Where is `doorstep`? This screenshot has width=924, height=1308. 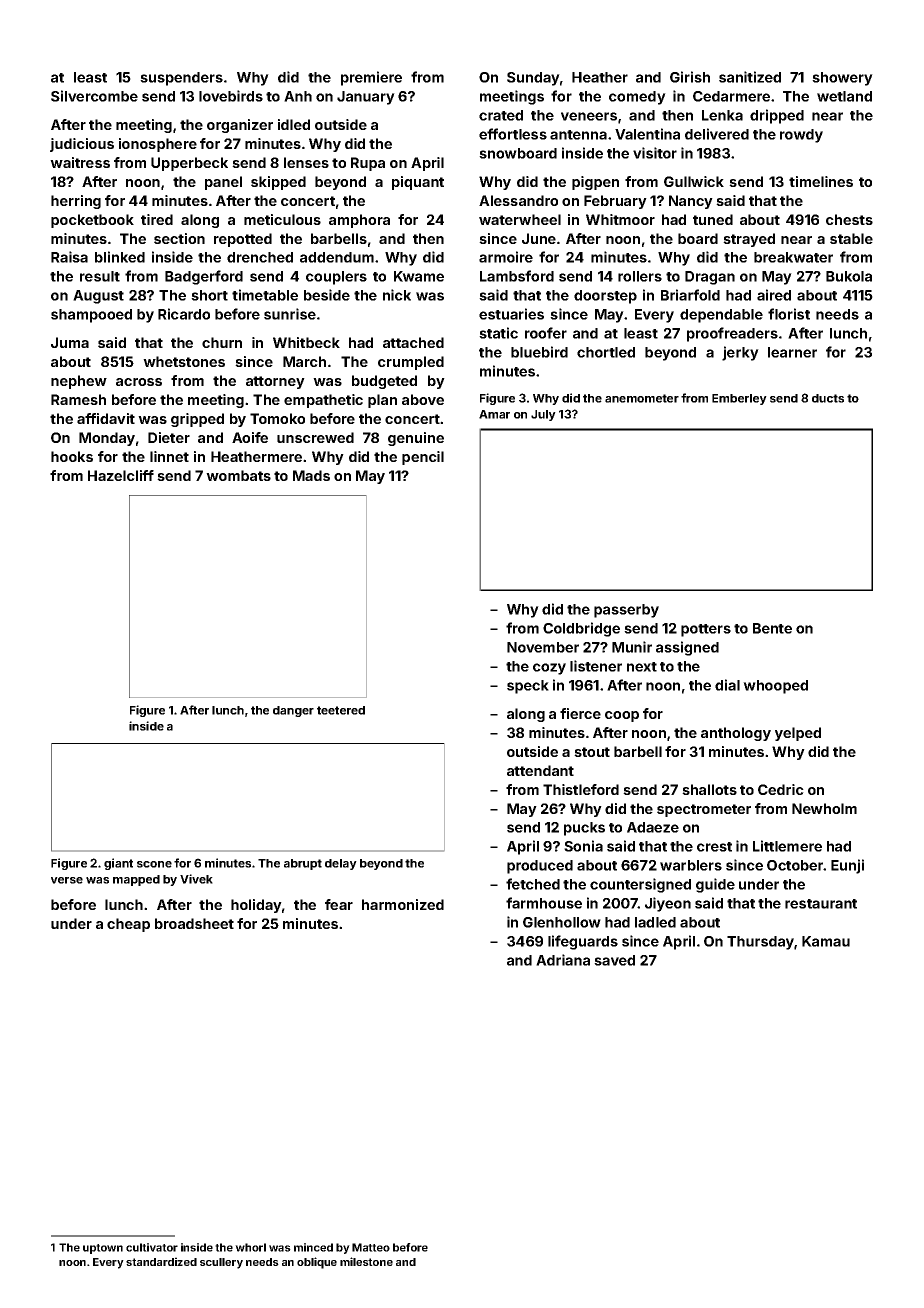
doorstep is located at coordinates (605, 297).
